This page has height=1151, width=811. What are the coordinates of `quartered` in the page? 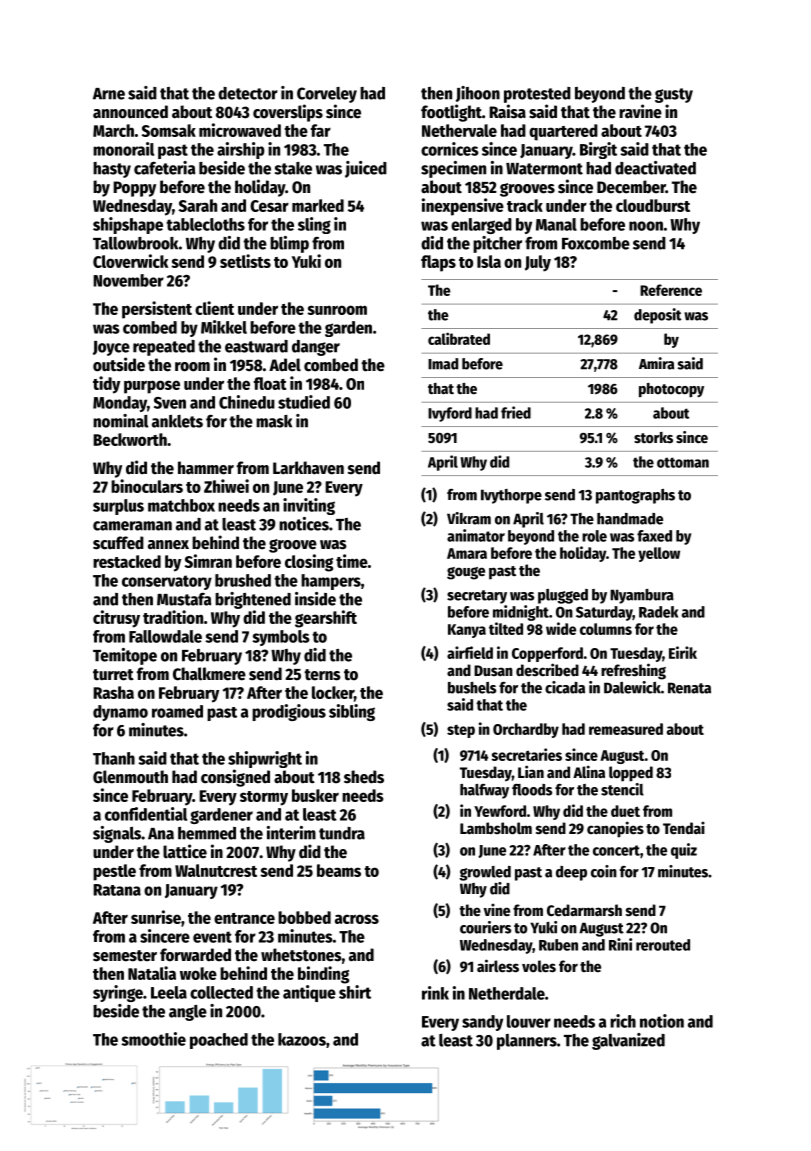 It's located at (563, 132).
